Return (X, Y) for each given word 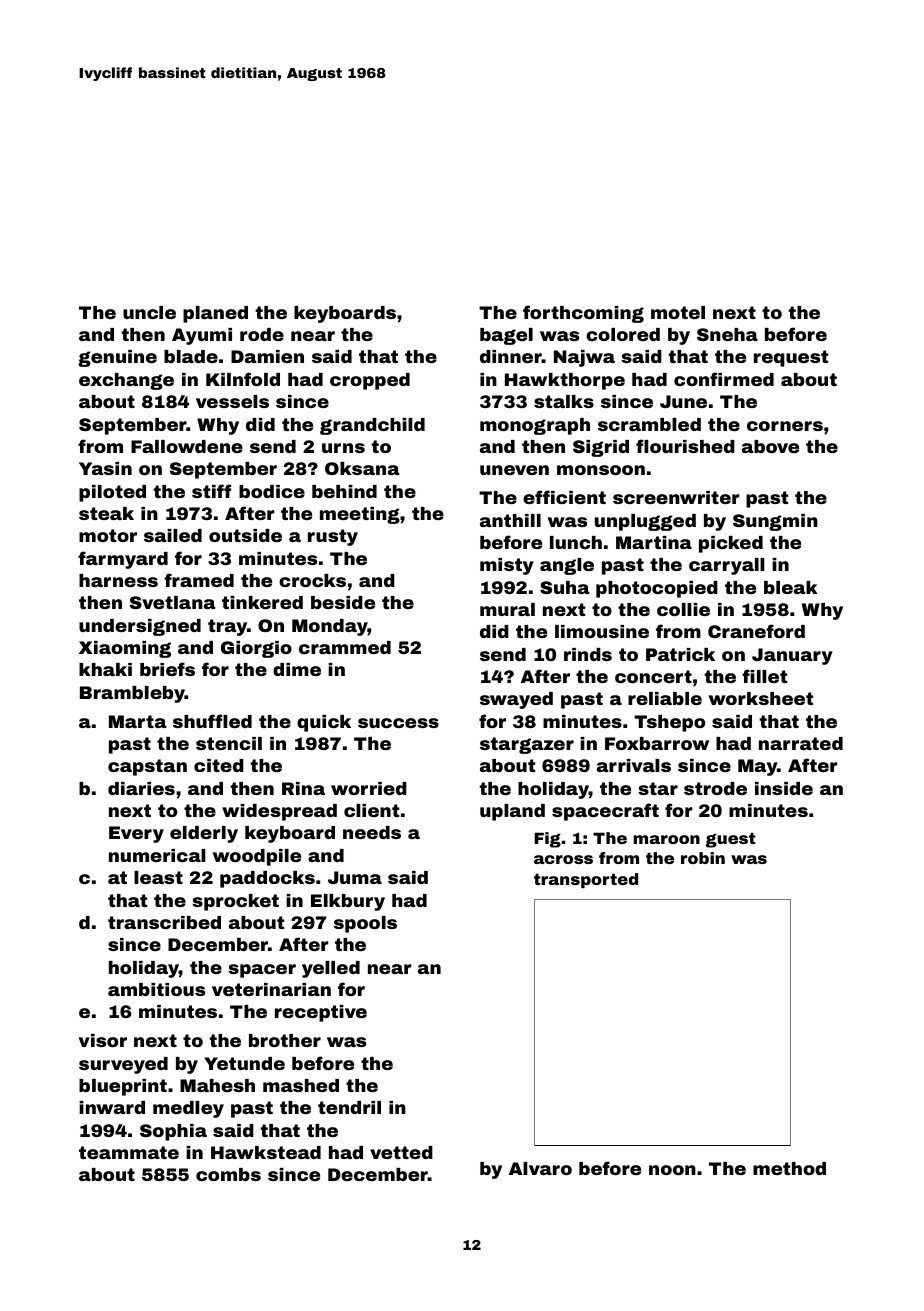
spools (365, 924)
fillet (764, 676)
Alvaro (540, 1168)
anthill (510, 520)
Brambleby (132, 694)
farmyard (123, 560)
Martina (654, 542)
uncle (149, 312)
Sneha (727, 334)
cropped (370, 381)
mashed (301, 1085)
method (789, 1168)
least (158, 877)
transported (586, 880)
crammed (345, 647)
